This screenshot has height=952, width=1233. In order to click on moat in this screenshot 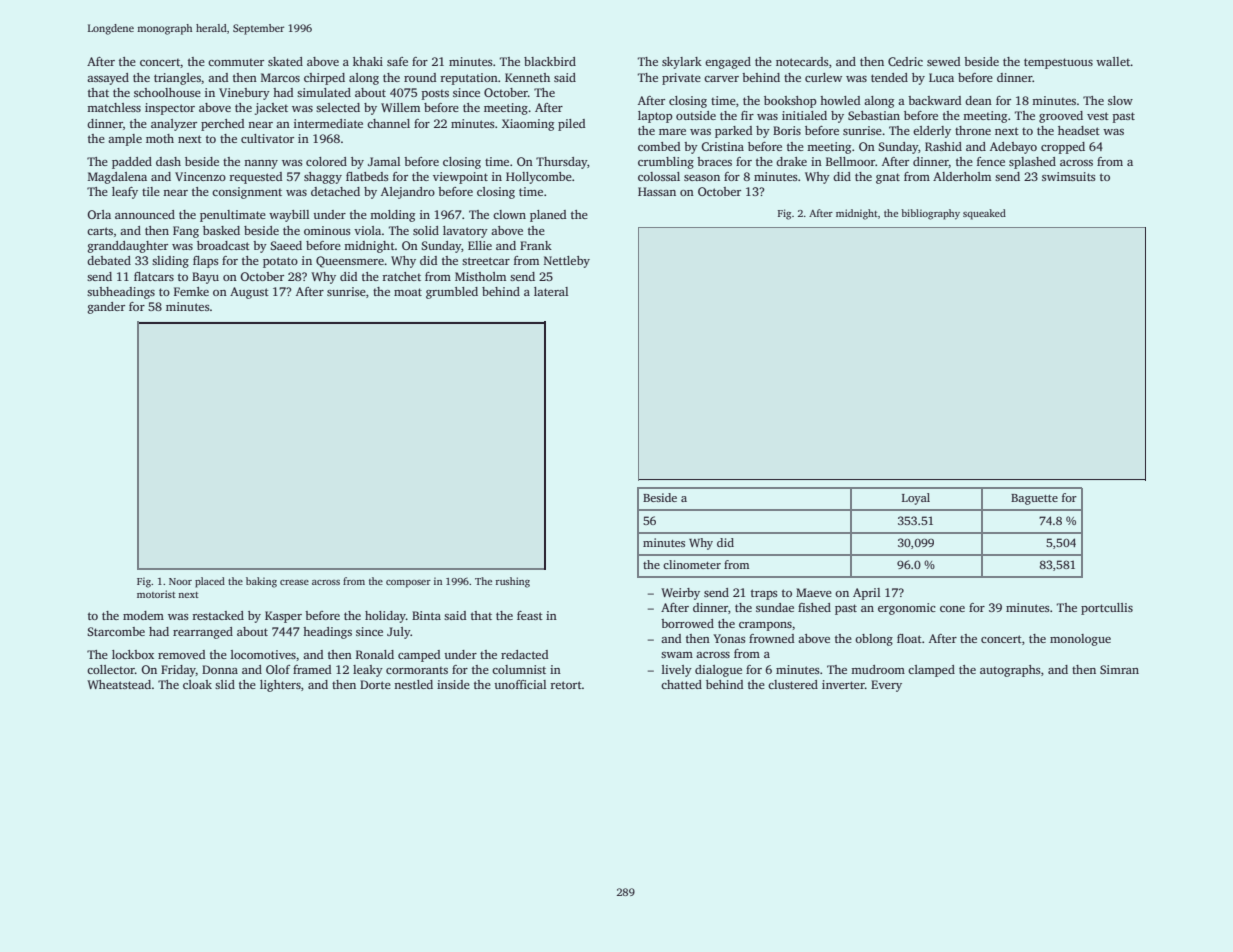, I will do `click(408, 292)`.
